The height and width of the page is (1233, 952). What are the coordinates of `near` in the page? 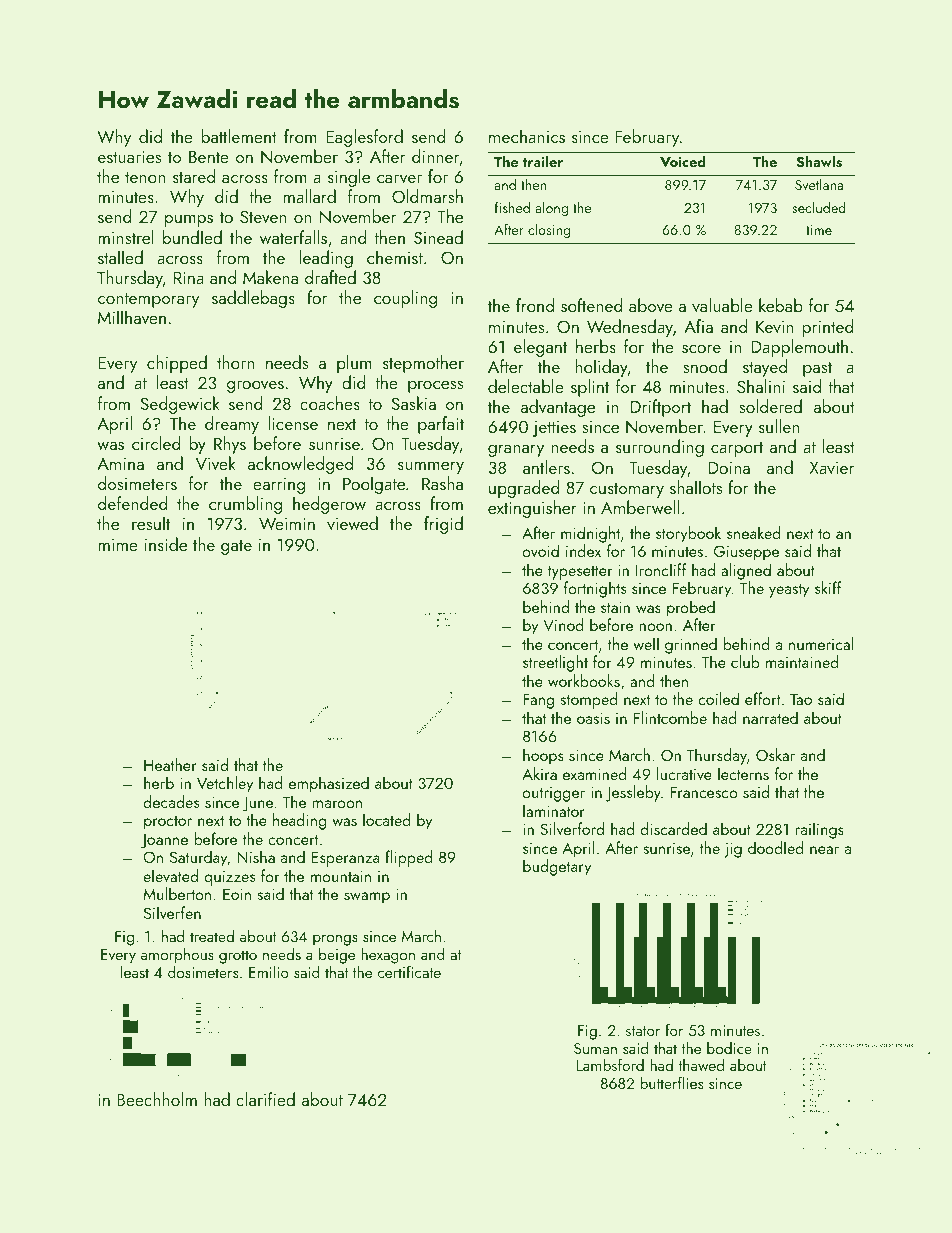 It's located at (824, 850).
